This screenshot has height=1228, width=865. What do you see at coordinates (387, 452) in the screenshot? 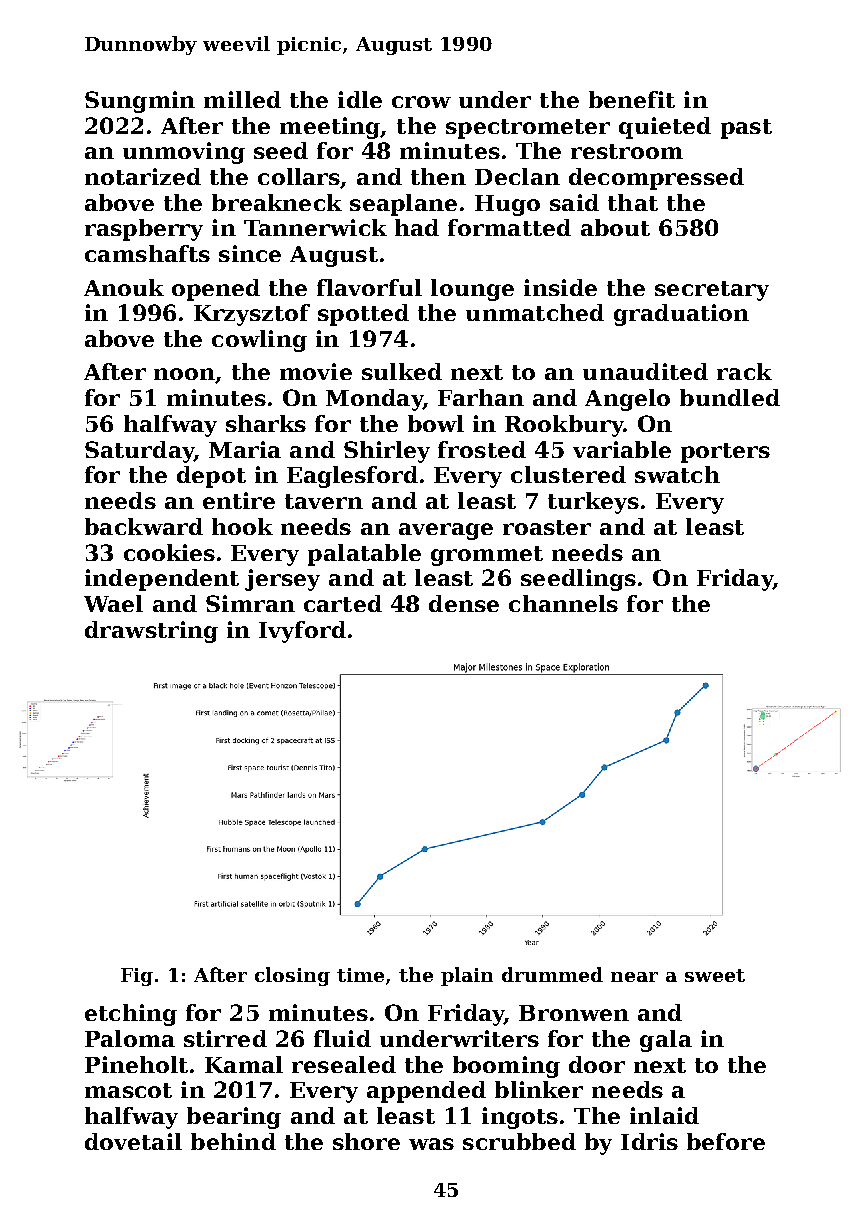
I see `Shirley` at bounding box center [387, 452].
